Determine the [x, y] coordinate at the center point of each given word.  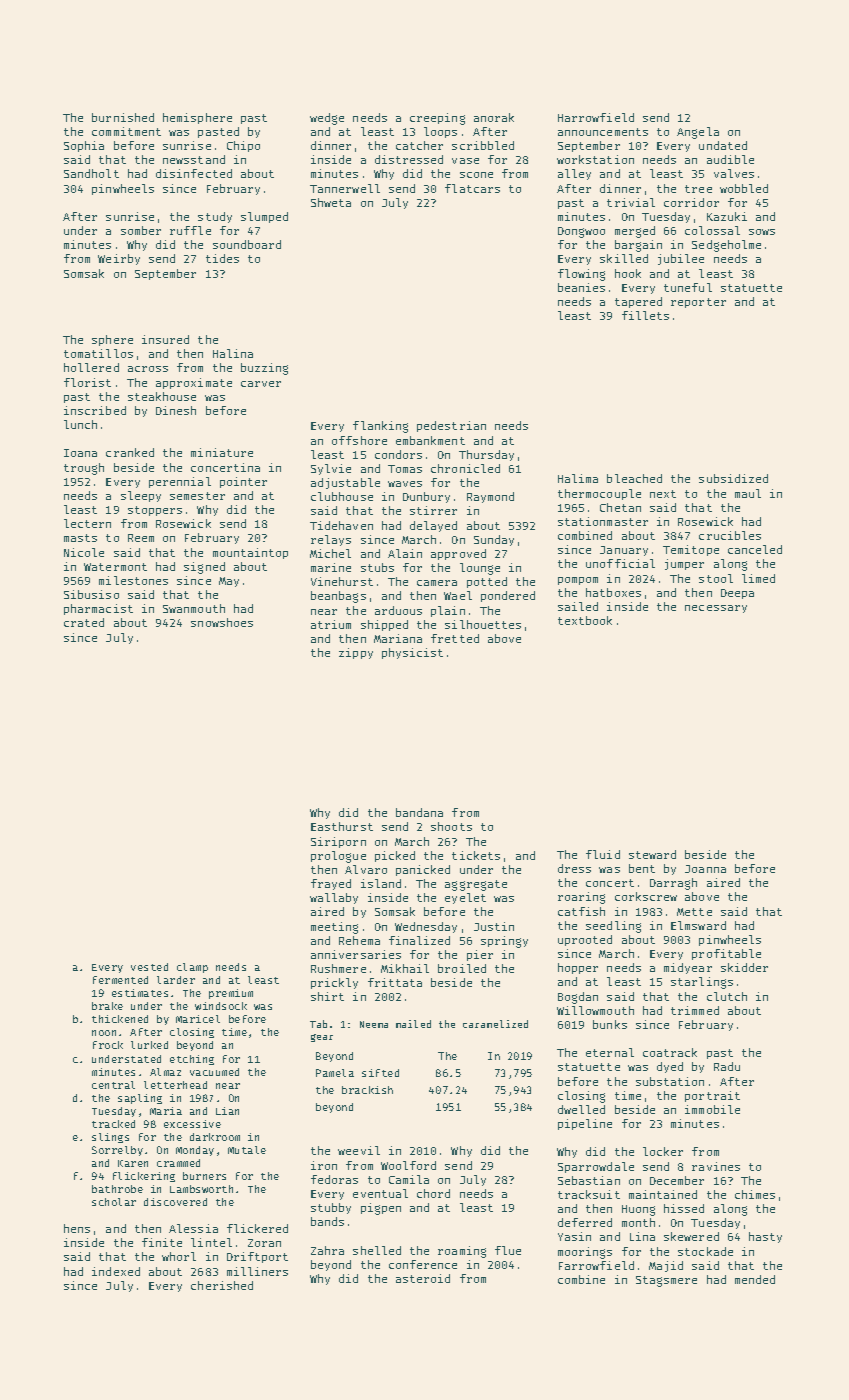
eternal [610, 1052]
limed [758, 578]
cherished [222, 1285]
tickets [476, 855]
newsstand [194, 159]
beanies [581, 287]
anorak [494, 117]
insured [165, 339]
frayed [331, 884]
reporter [698, 303]
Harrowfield [596, 117]
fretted [455, 638]
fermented [120, 980]
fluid [603, 854]
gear [322, 1038]
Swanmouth [194, 608]
